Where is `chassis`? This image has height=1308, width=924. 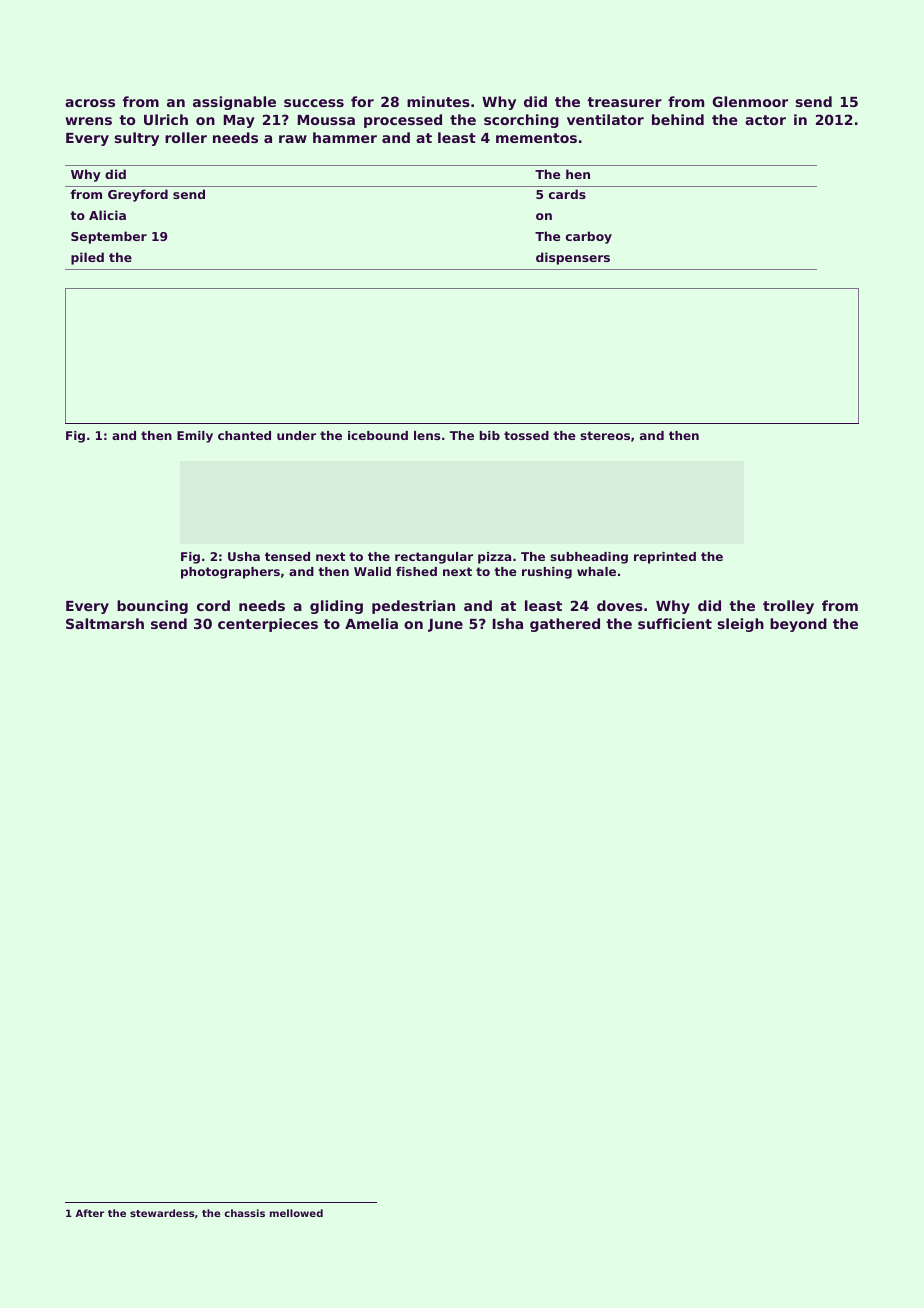 chassis is located at coordinates (244, 1213).
